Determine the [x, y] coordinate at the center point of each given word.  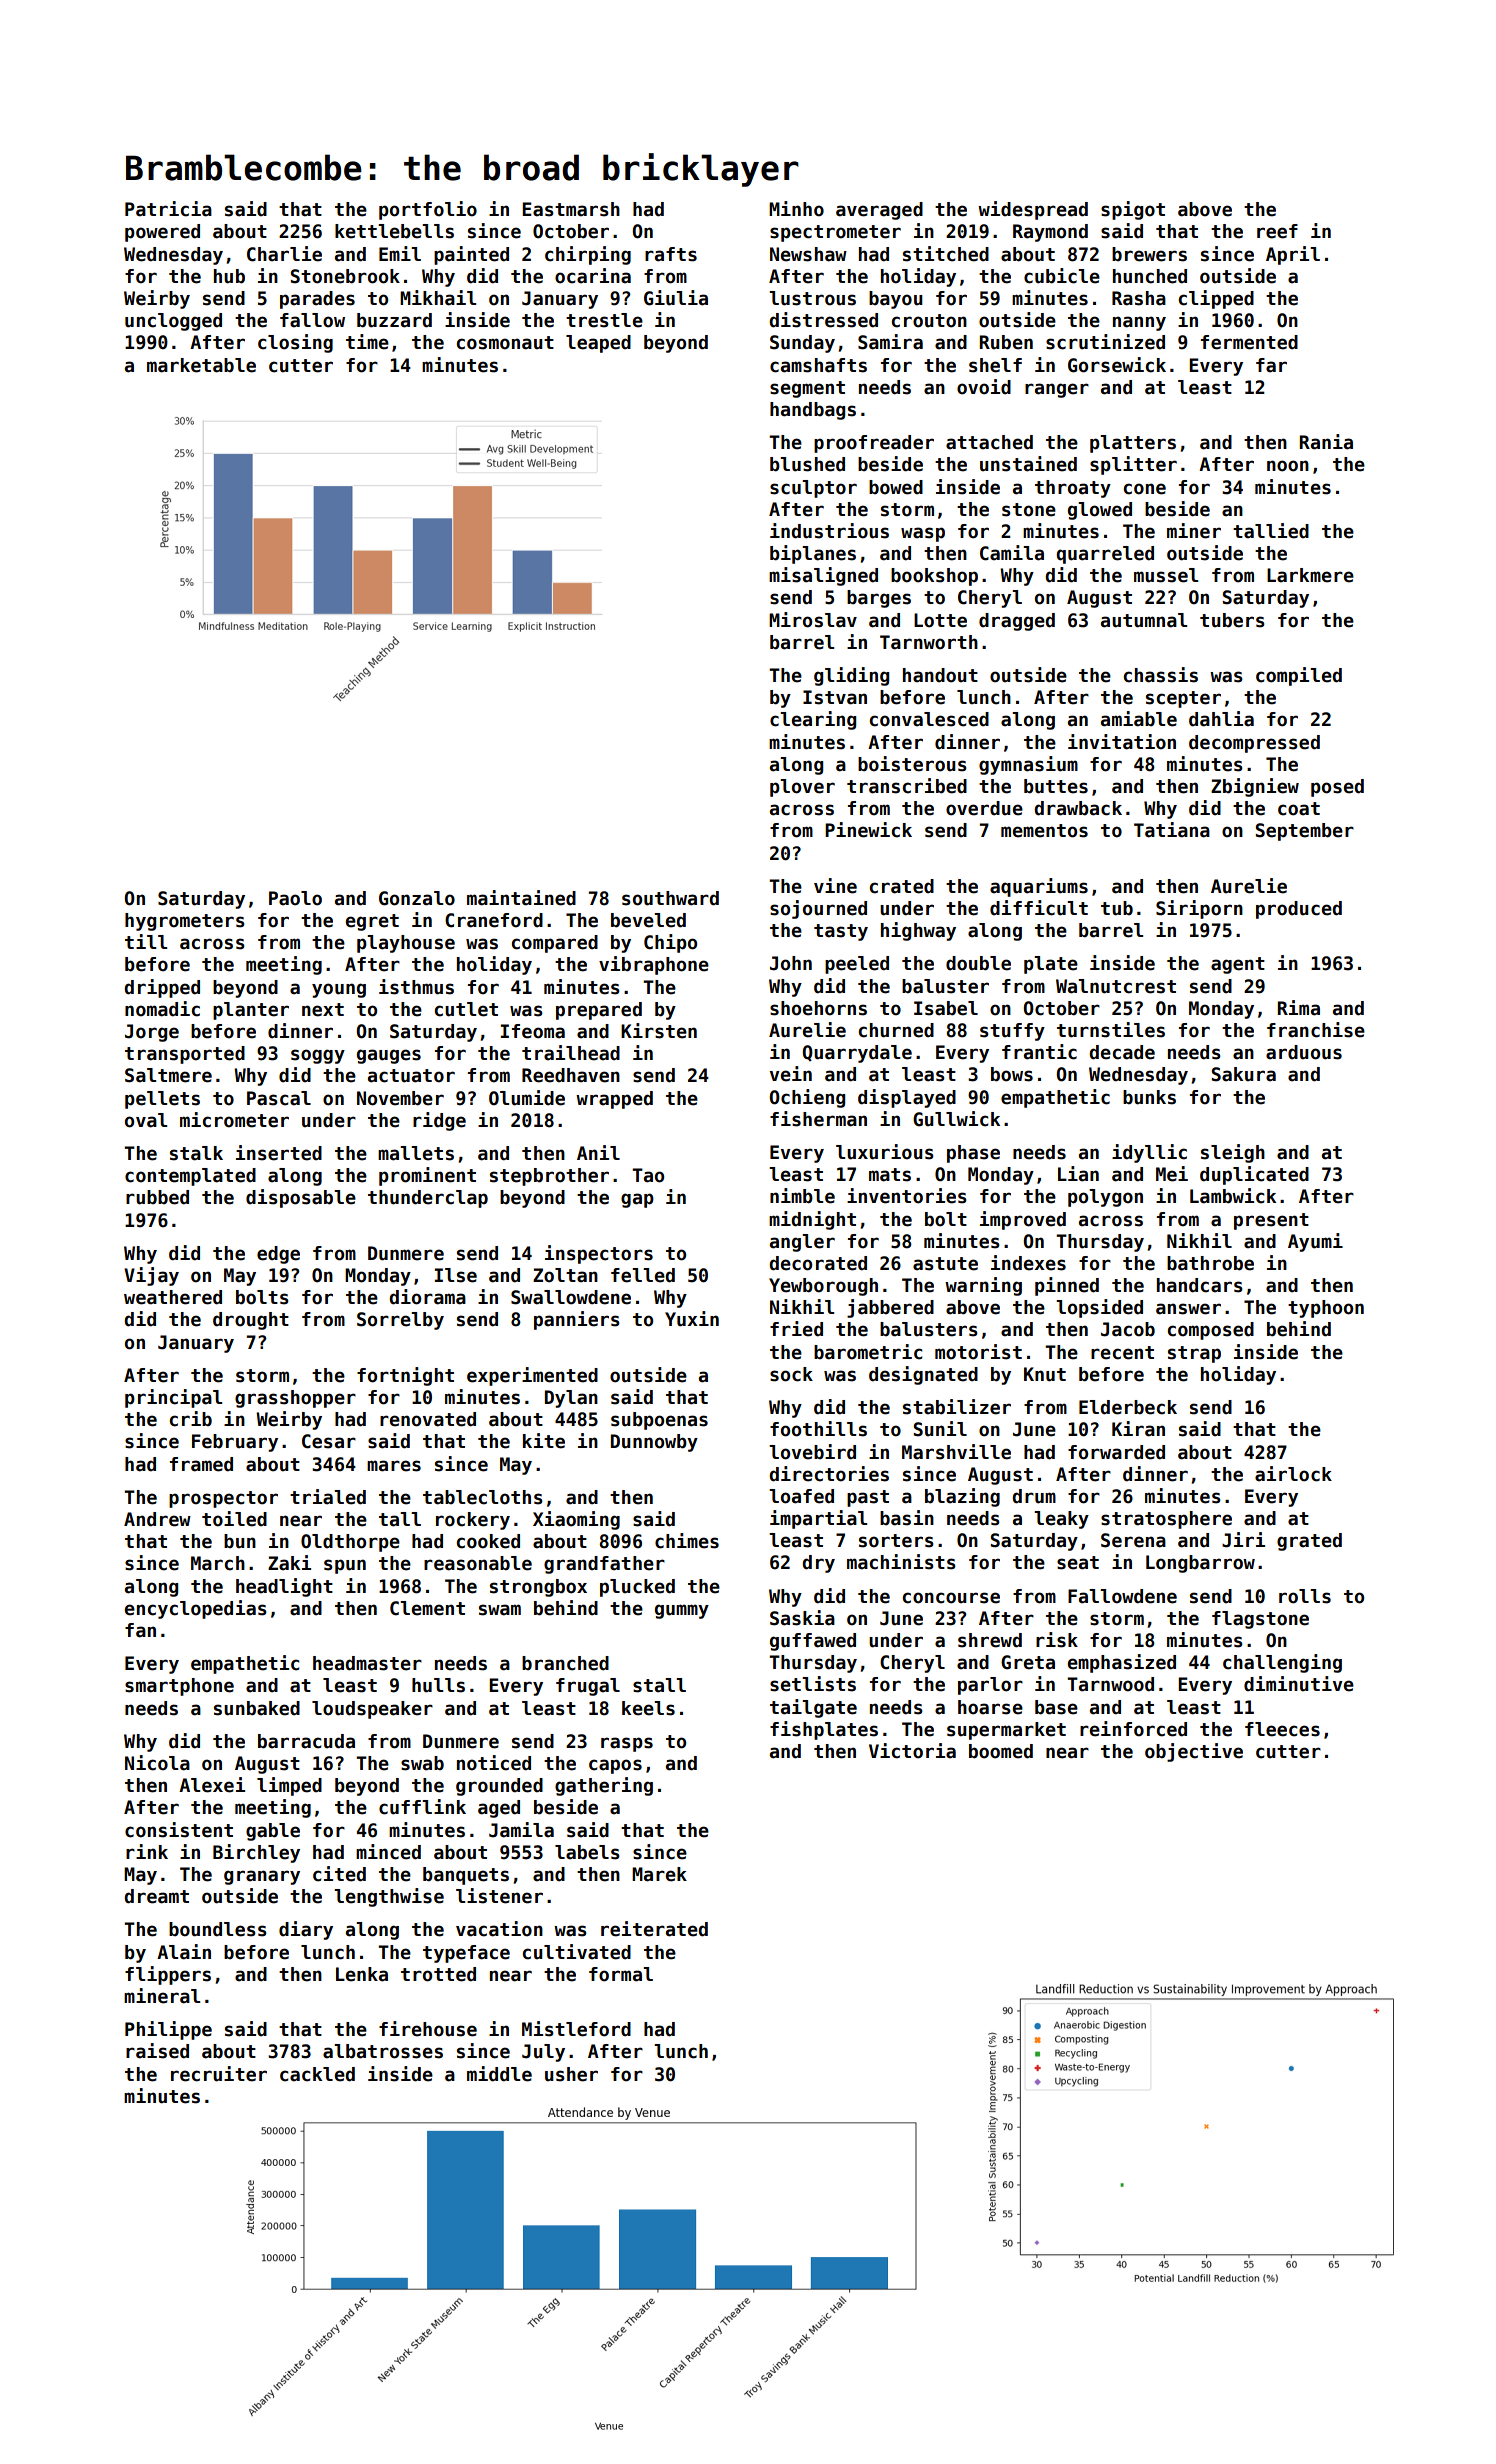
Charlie [284, 254]
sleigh [1233, 1153]
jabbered [890, 1308]
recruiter [219, 2074]
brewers [1149, 254]
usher [571, 2074]
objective [1194, 1752]
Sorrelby [400, 1321]
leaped [598, 344]
